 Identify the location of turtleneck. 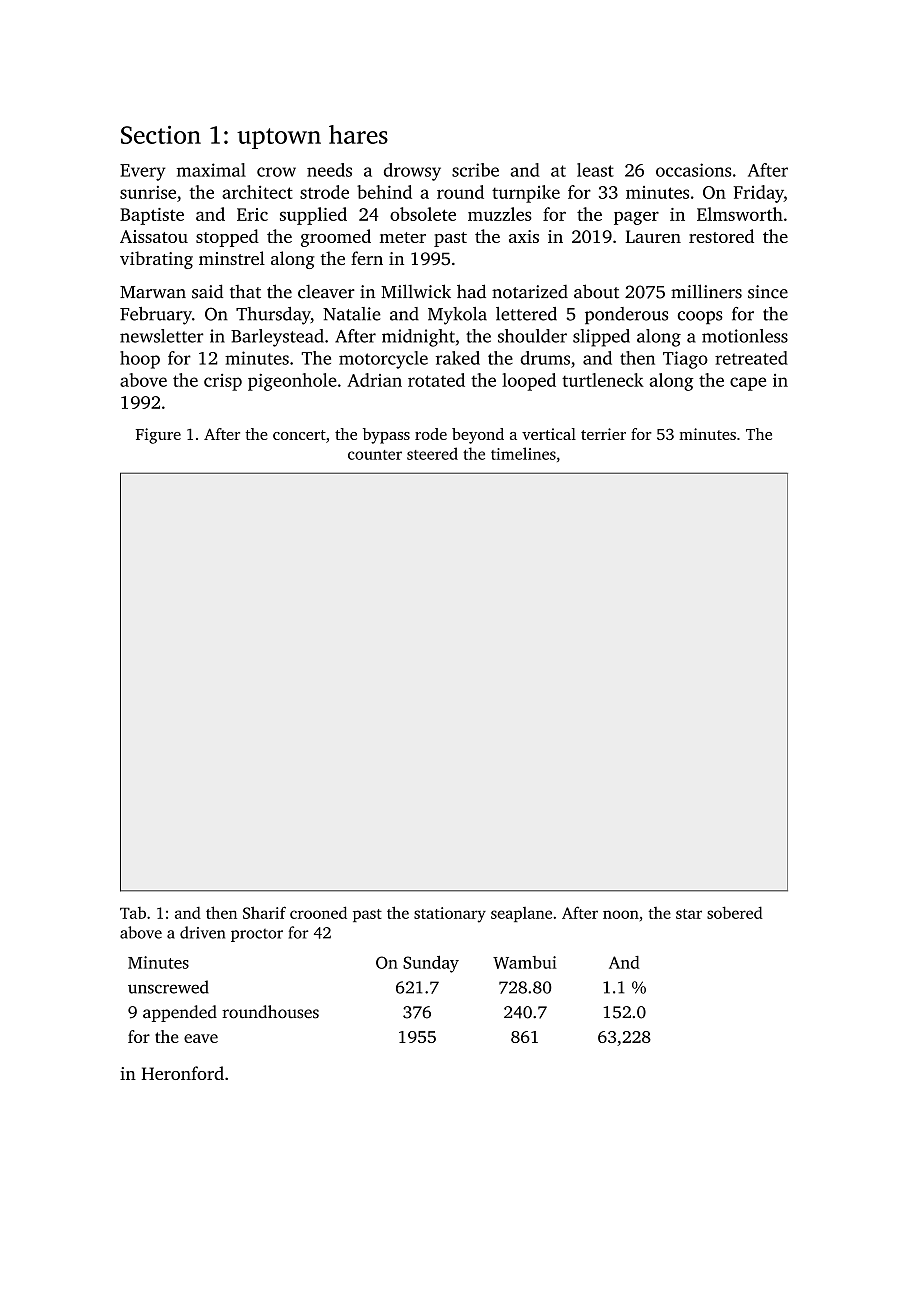
(603, 380).
